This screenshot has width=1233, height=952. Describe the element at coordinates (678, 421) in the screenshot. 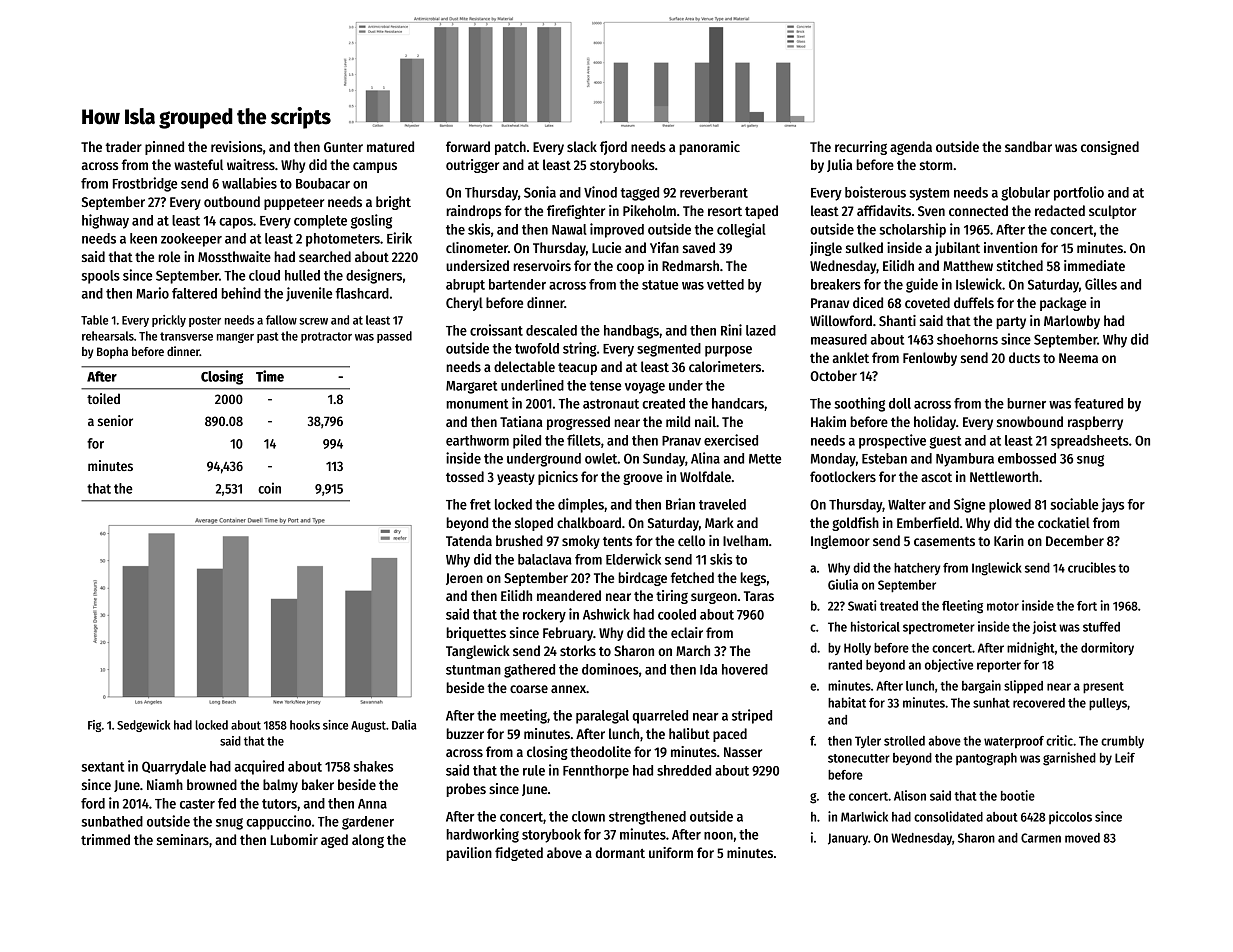

I see `mild` at that location.
